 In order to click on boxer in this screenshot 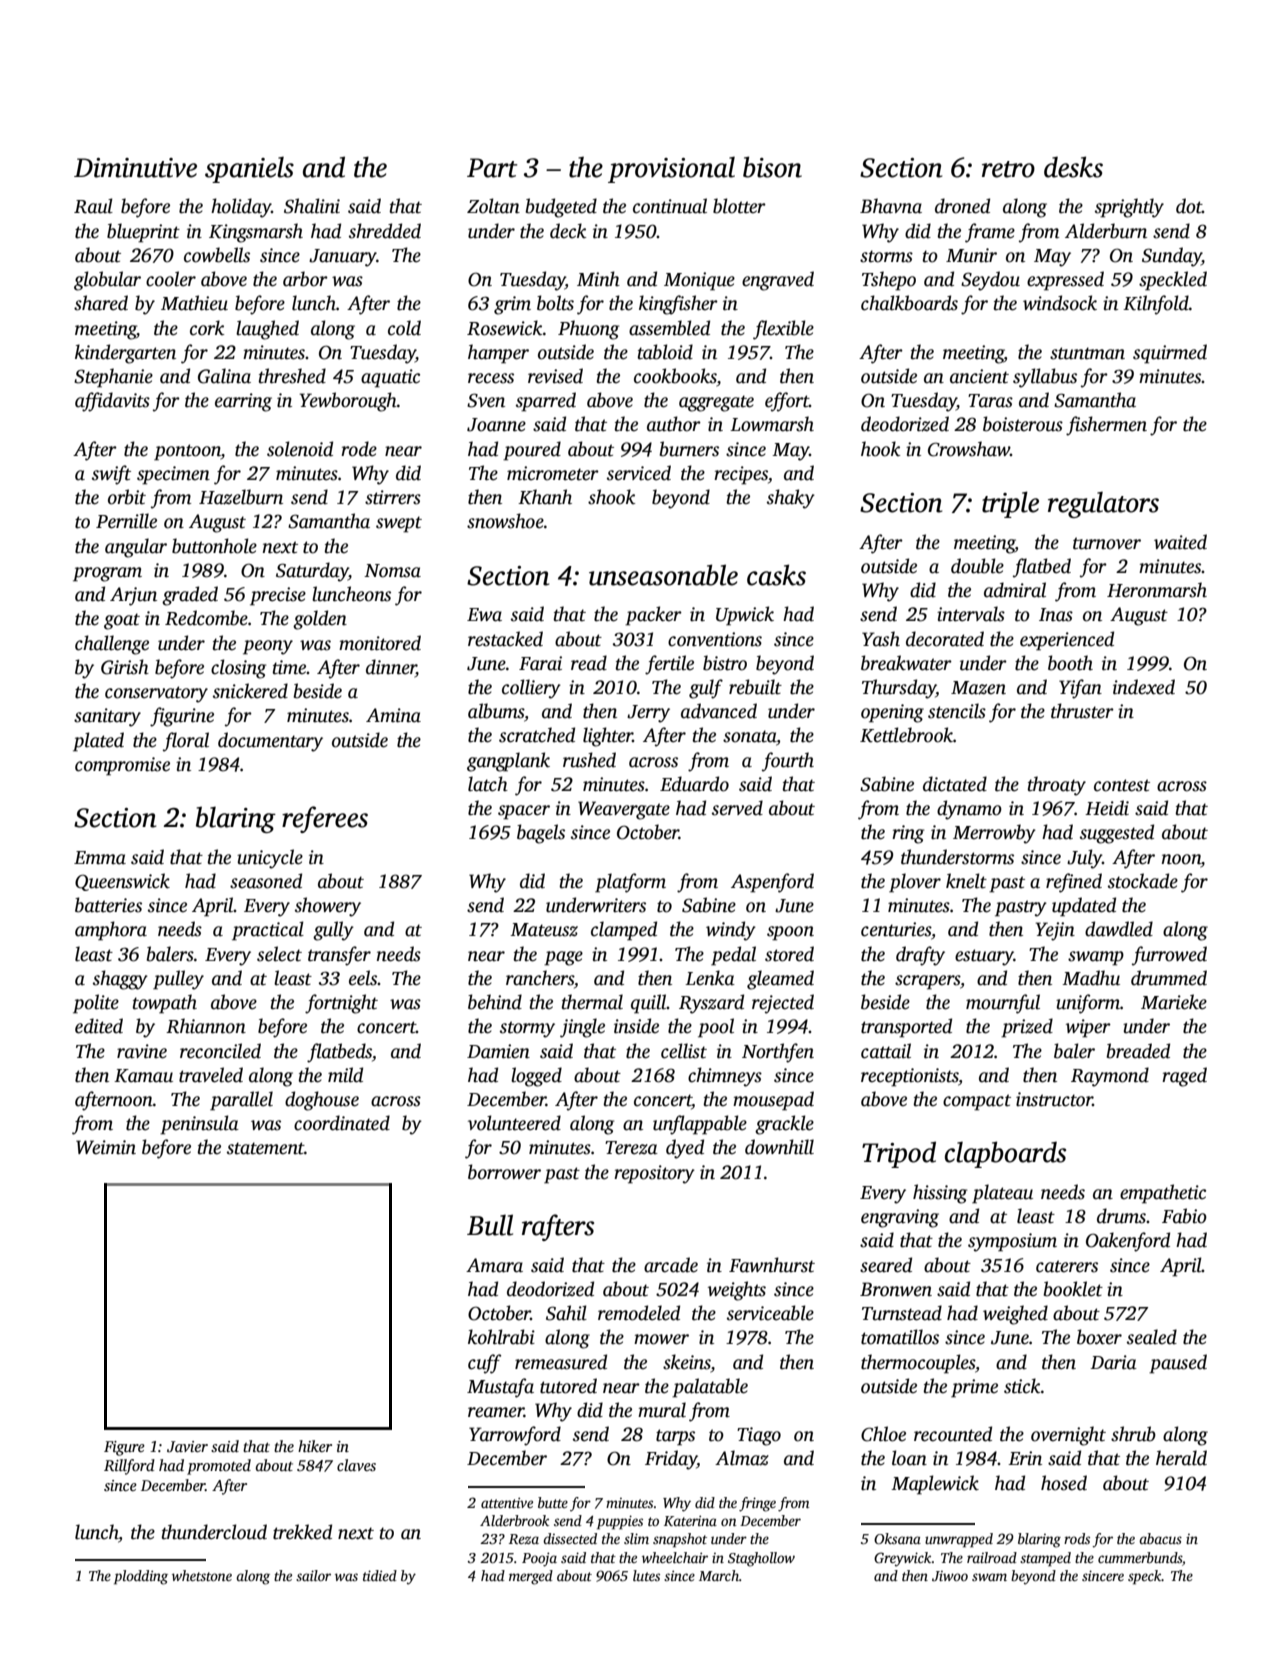, I will do `click(1099, 1337)`.
